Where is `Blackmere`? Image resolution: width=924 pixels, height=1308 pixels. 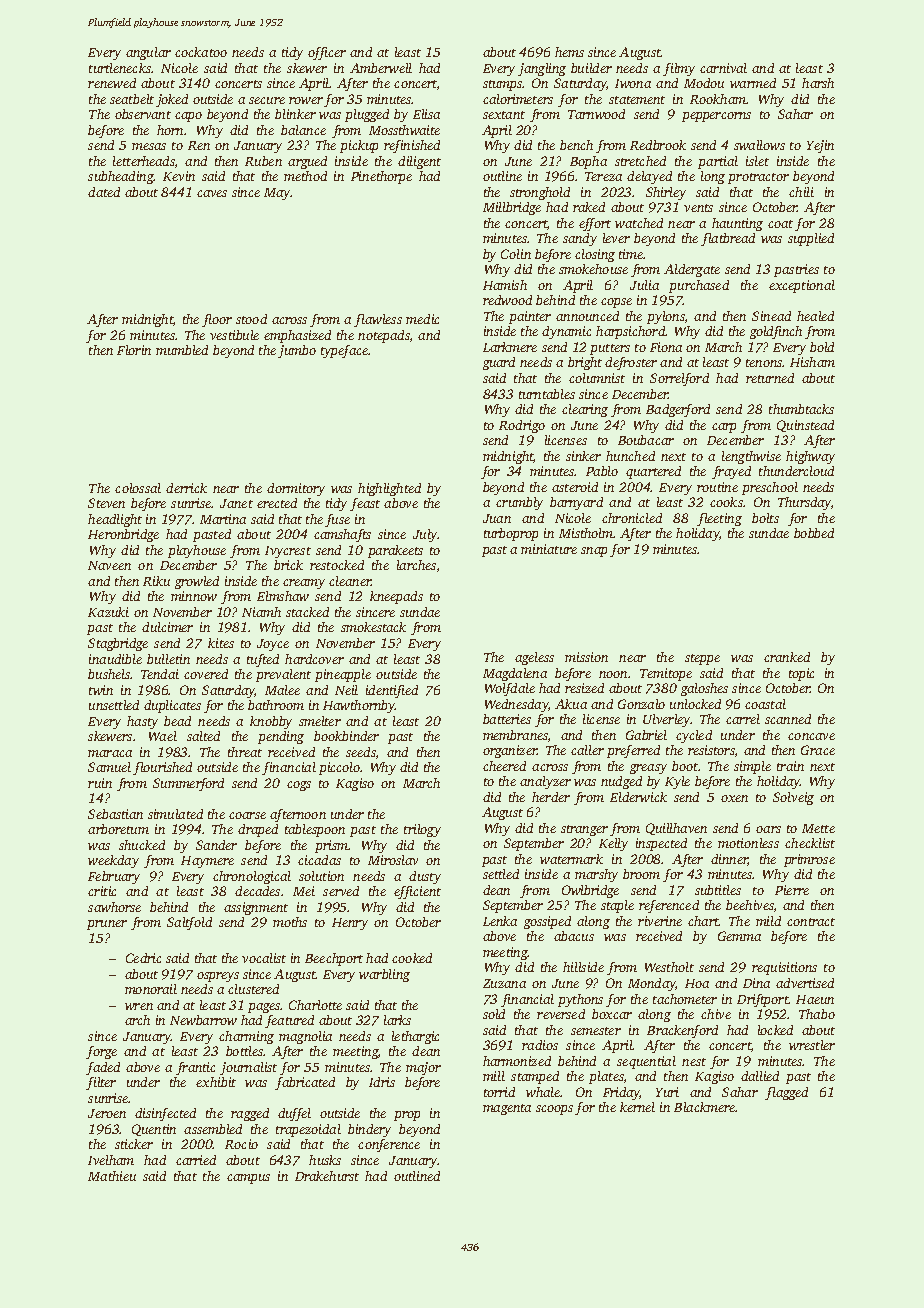
Blackmere is located at coordinates (705, 1107).
